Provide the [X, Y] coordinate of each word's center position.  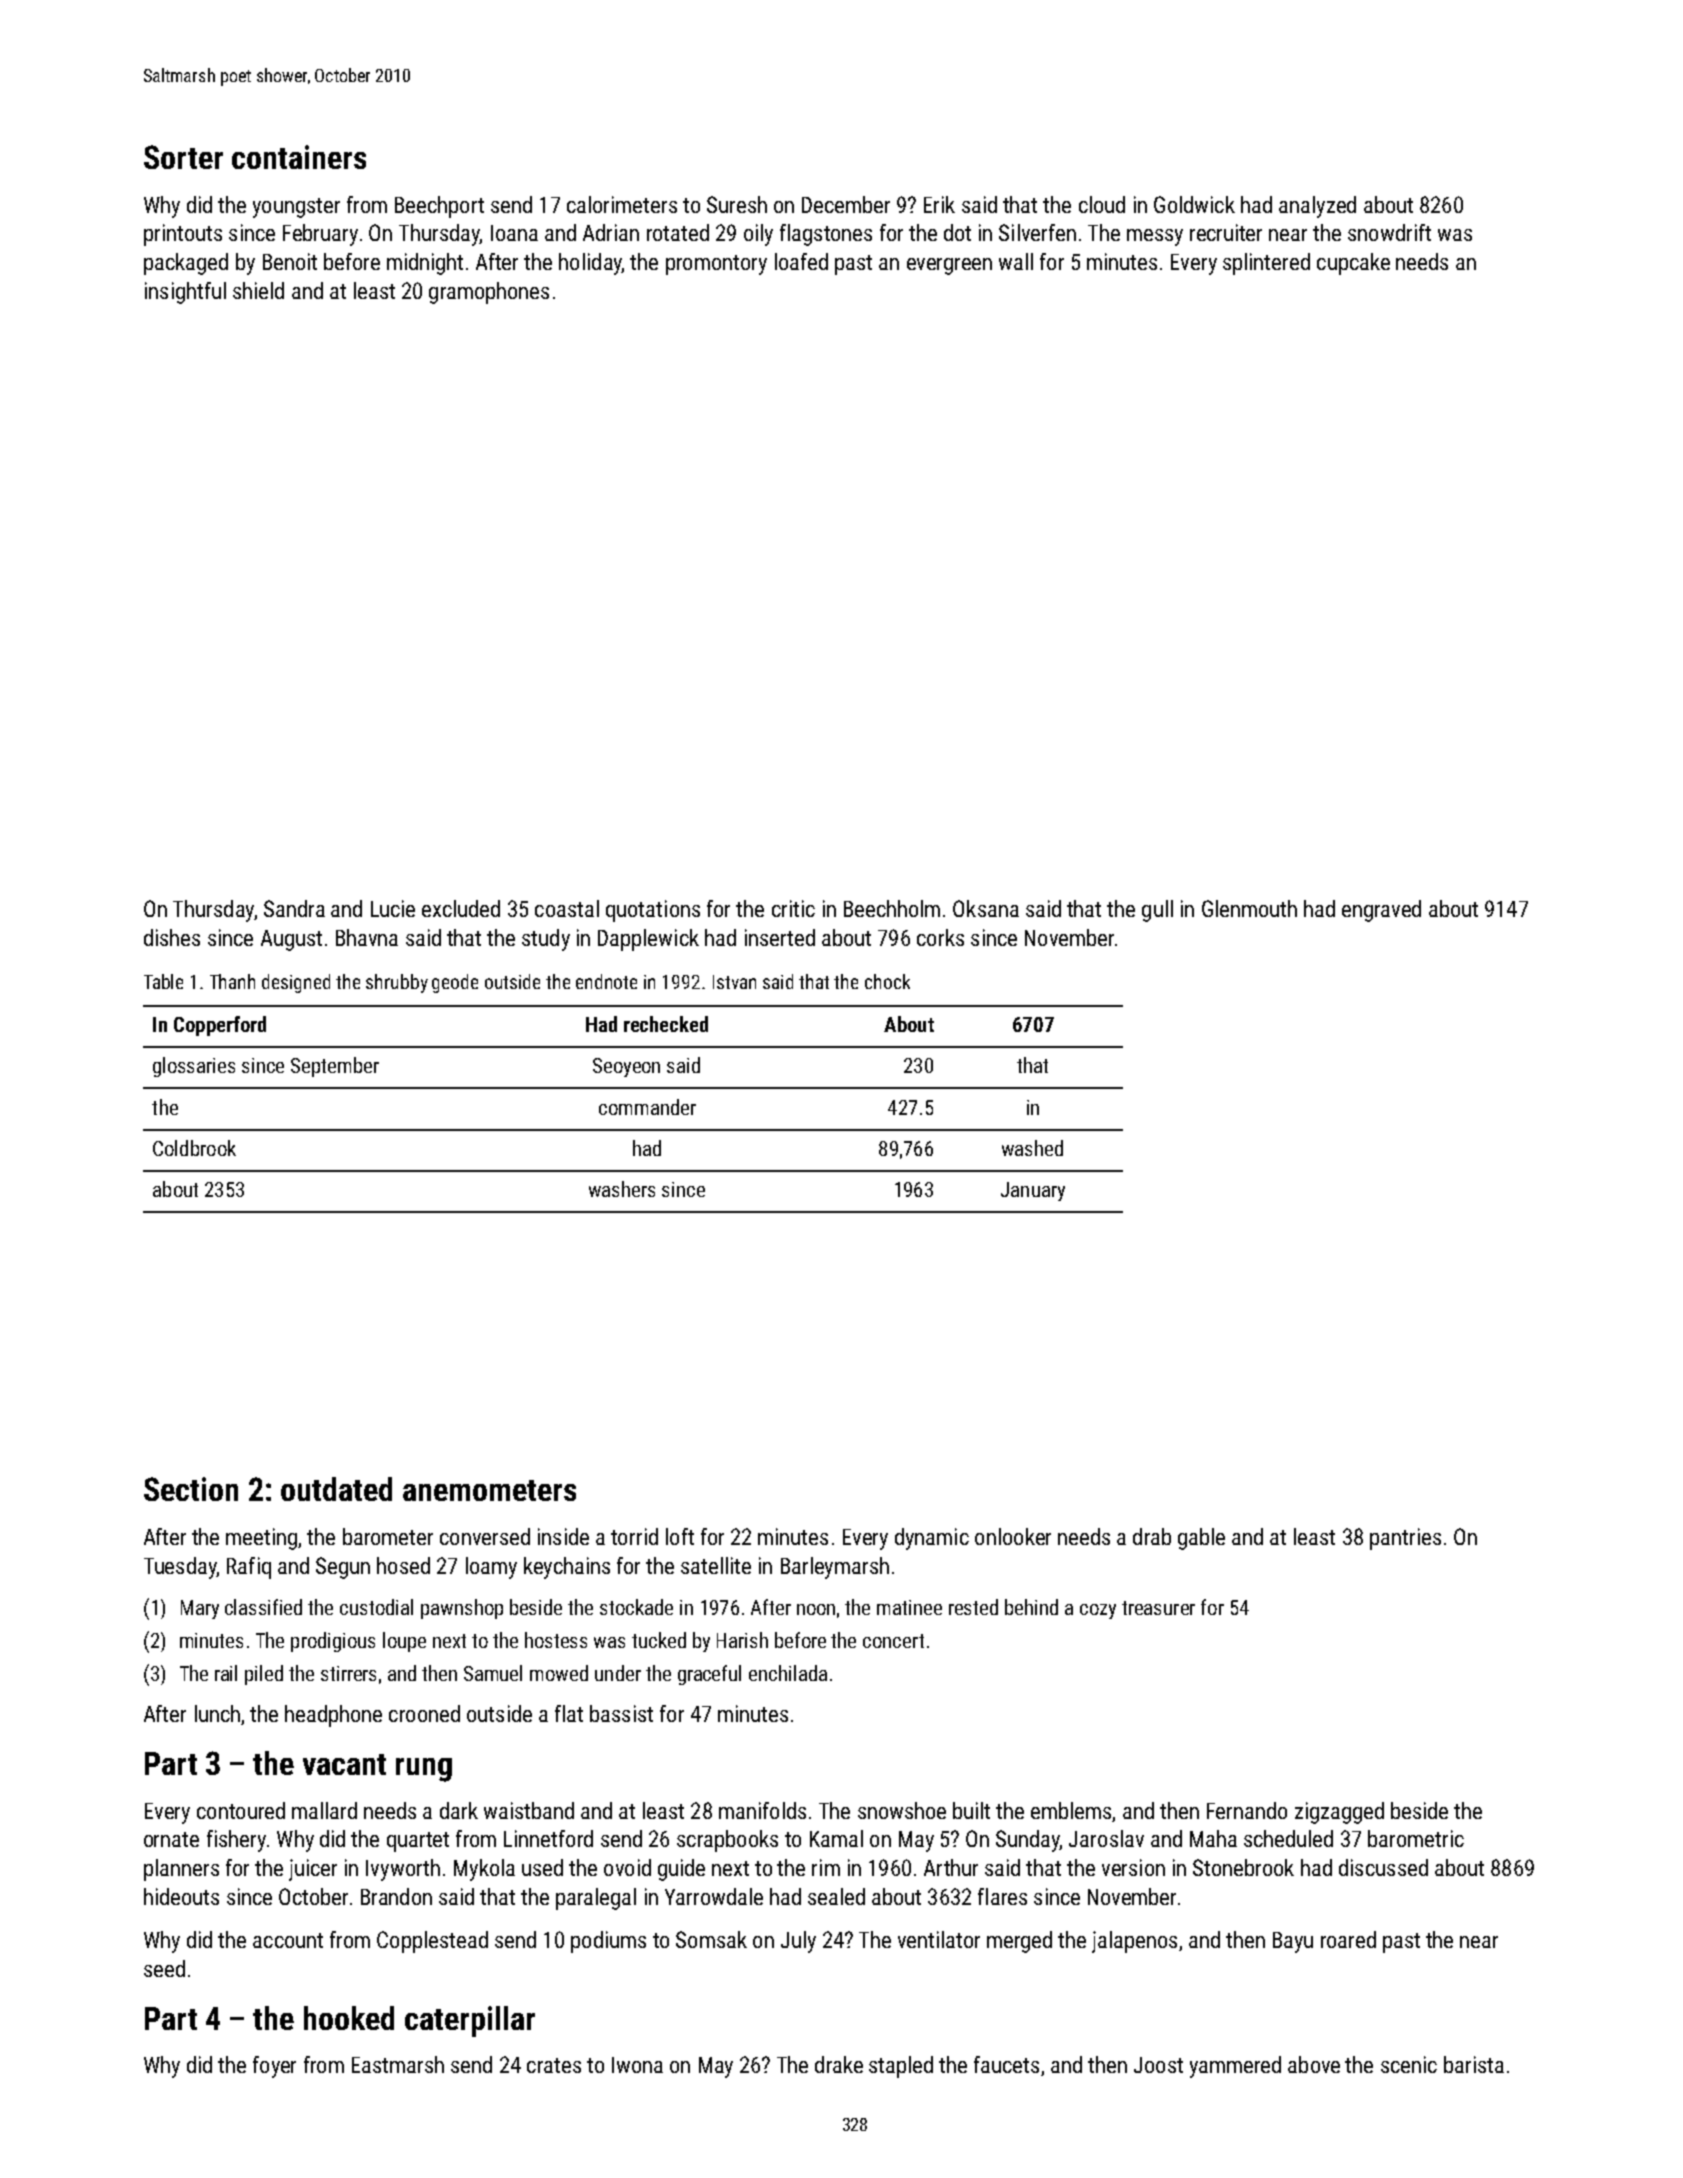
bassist [621, 1713]
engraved [1381, 911]
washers [622, 1189]
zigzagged [1339, 1813]
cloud [1102, 204]
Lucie [393, 908]
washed [1032, 1148]
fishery [236, 1841]
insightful [185, 293]
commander [647, 1107]
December [846, 204]
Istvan [734, 982]
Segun [343, 1568]
